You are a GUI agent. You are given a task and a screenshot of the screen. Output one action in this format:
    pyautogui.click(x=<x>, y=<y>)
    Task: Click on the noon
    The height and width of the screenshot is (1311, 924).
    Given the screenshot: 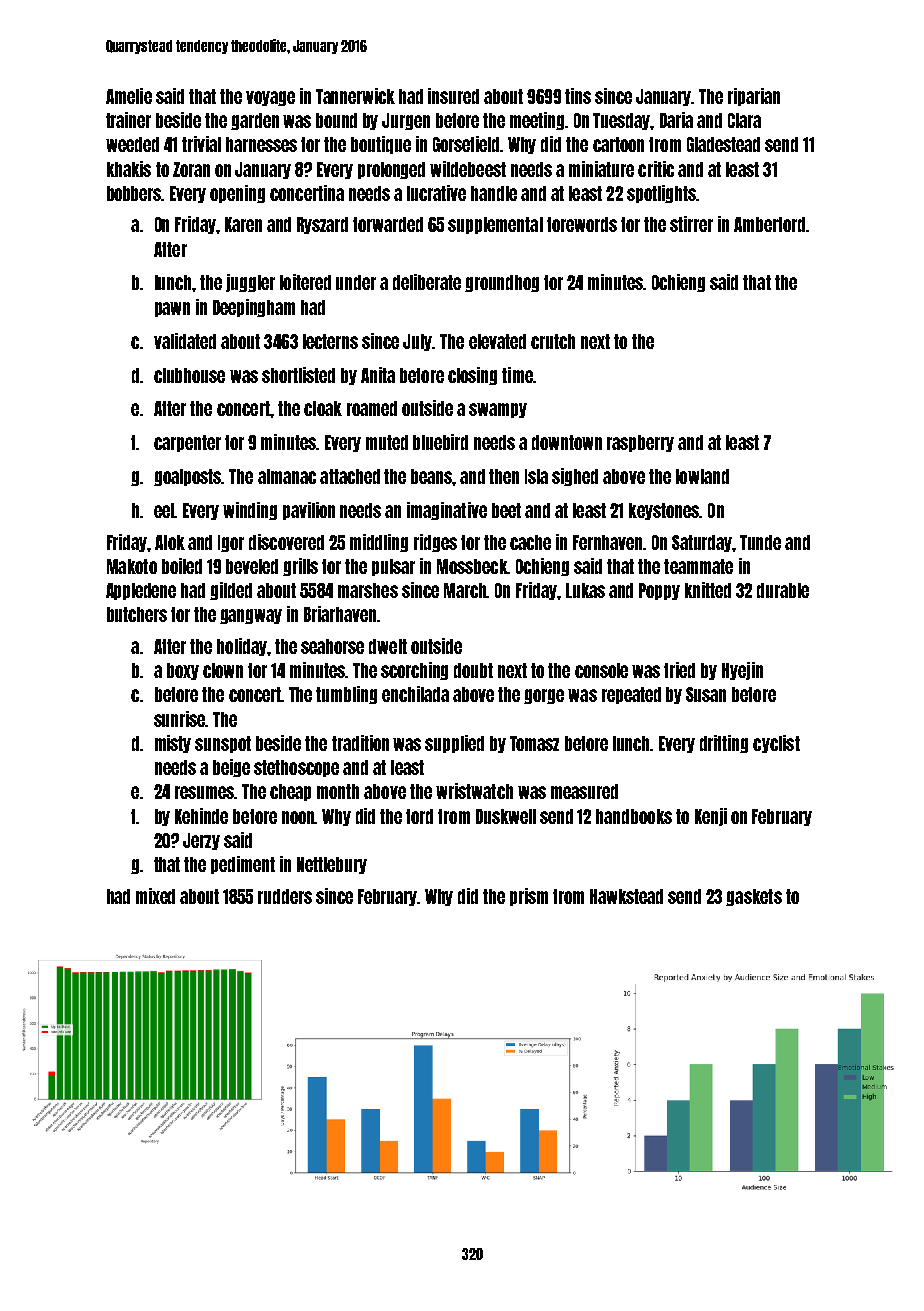 What is the action you would take?
    pyautogui.click(x=298, y=817)
